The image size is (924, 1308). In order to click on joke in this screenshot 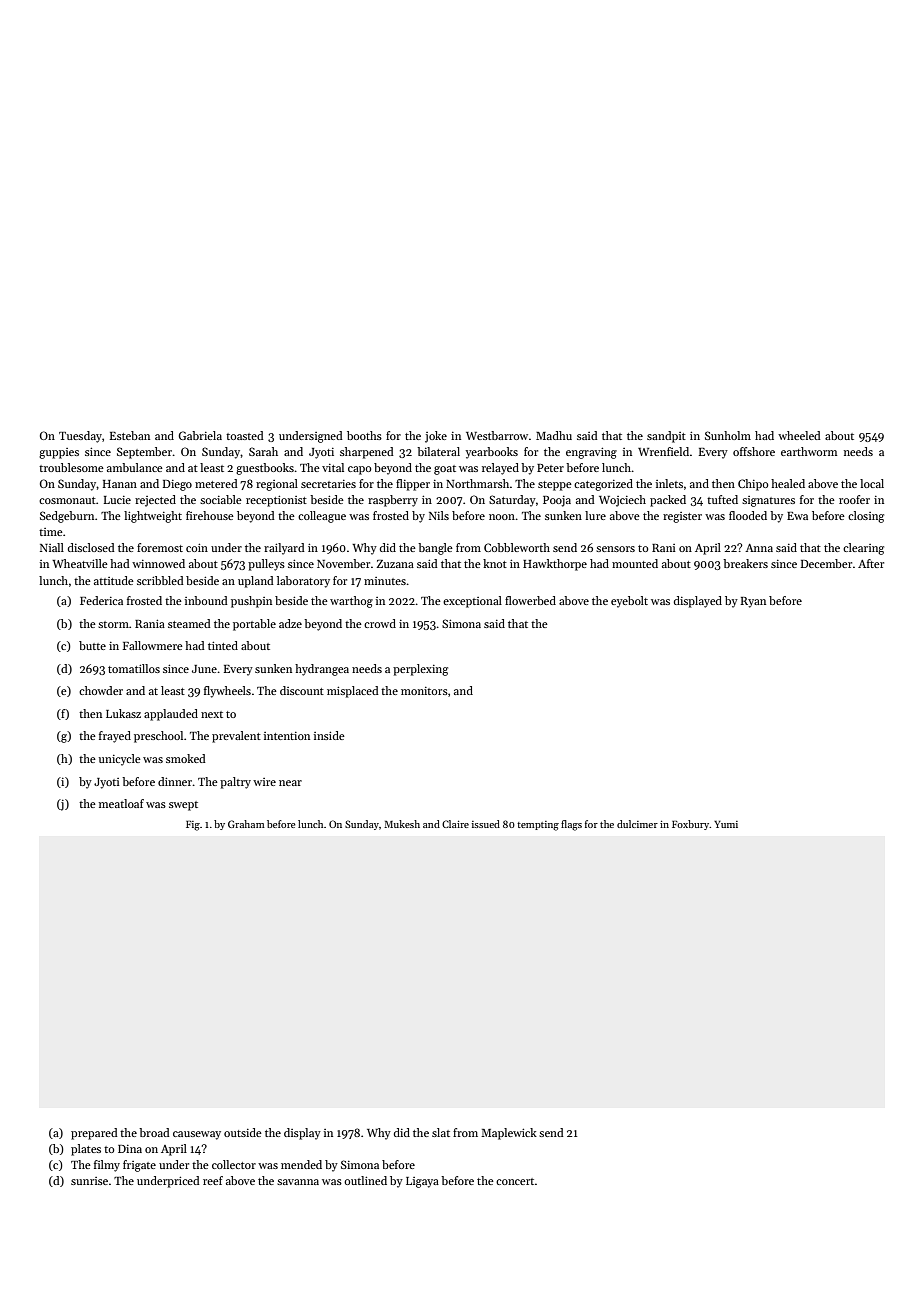, I will do `click(436, 437)`.
